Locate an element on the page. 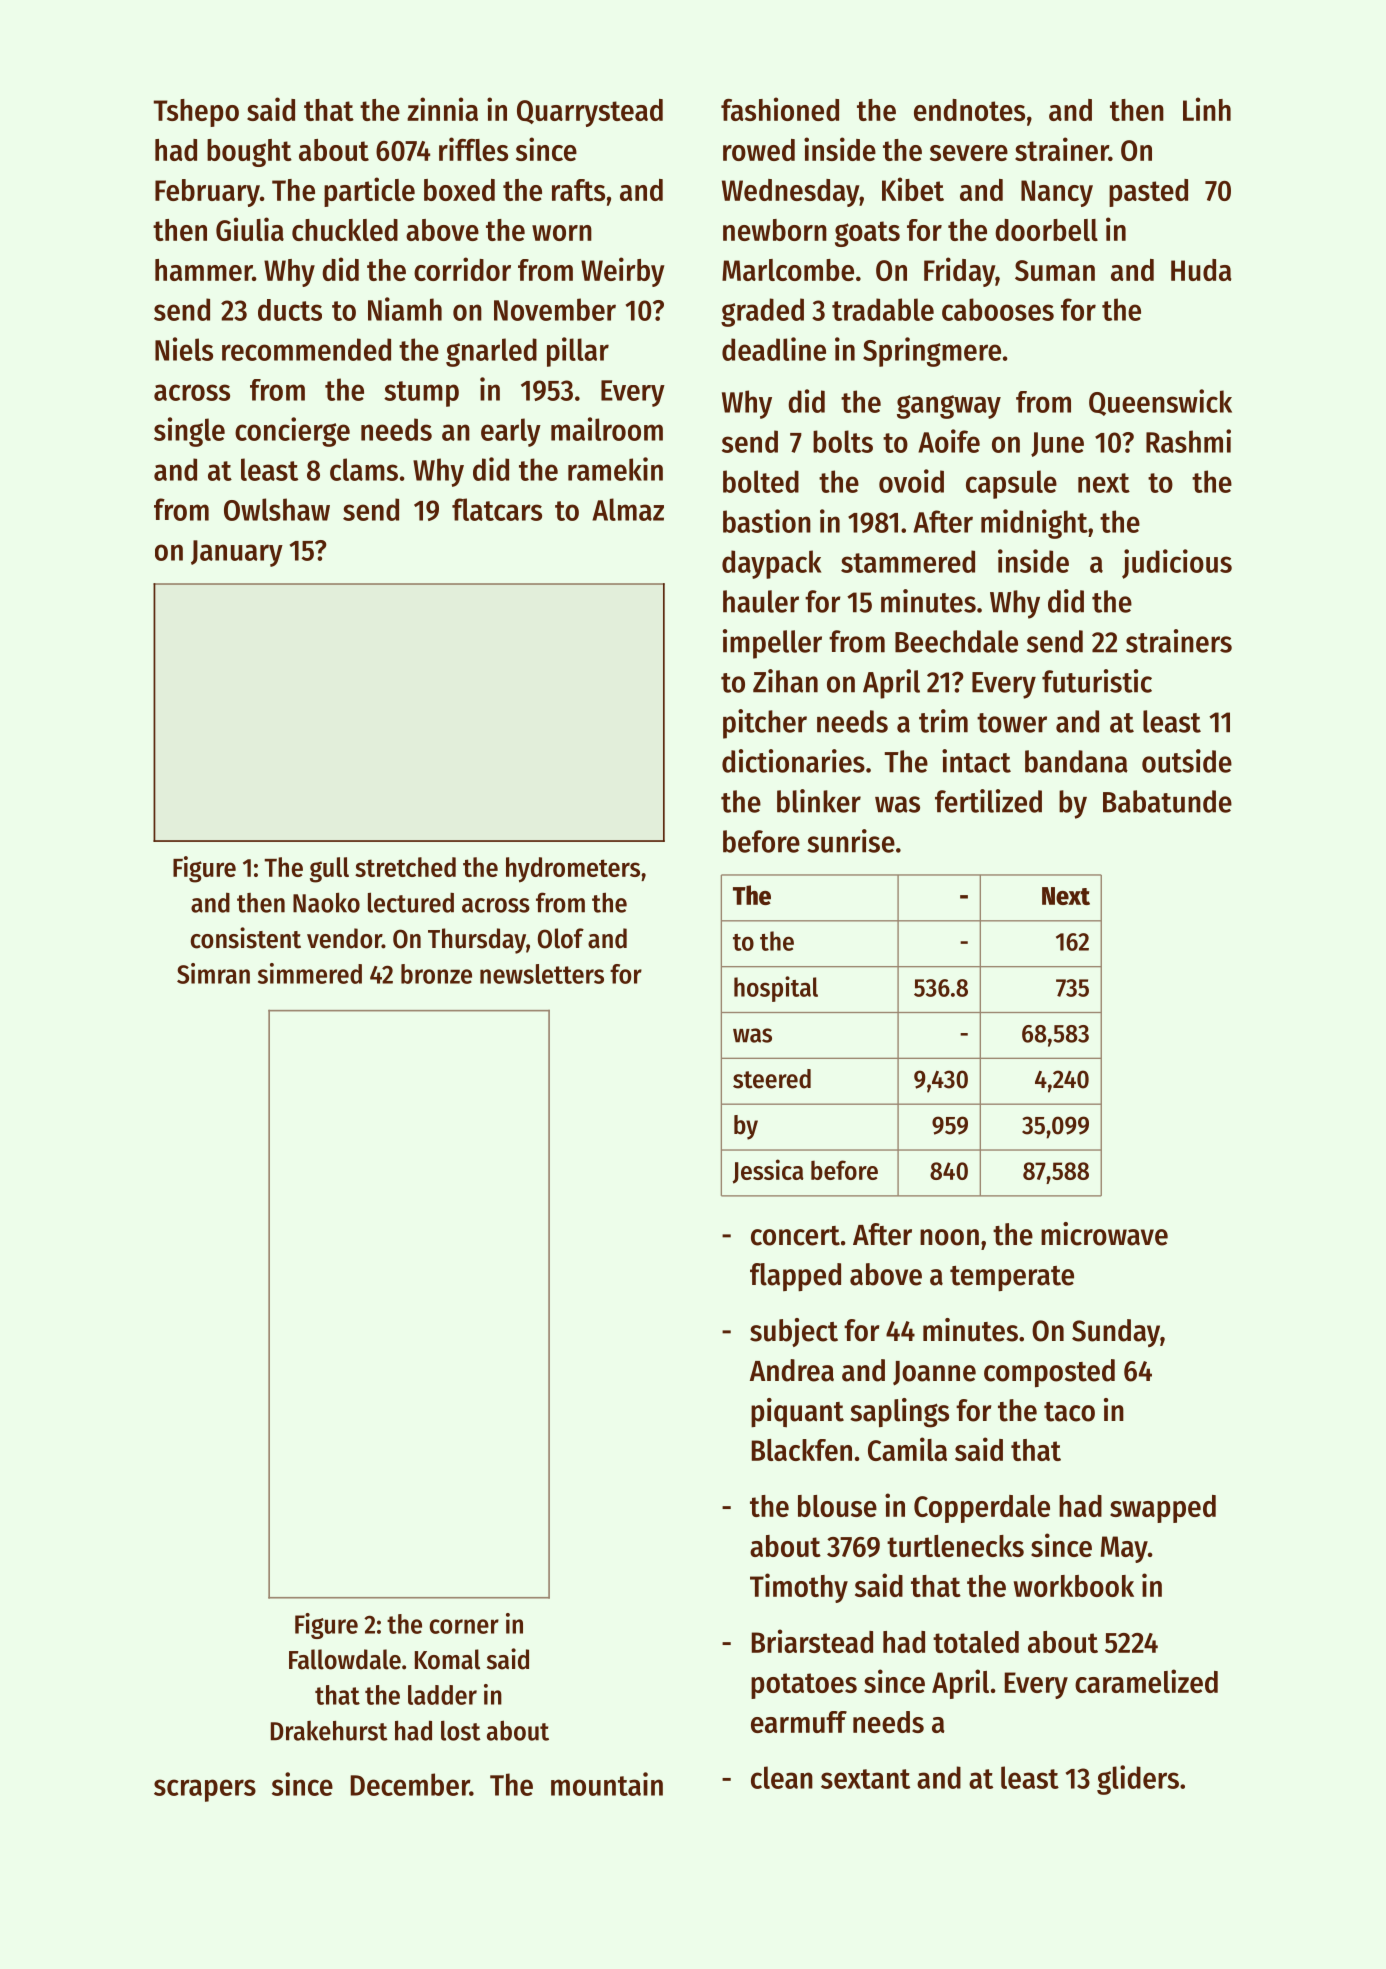  microwave is located at coordinates (1104, 1234).
